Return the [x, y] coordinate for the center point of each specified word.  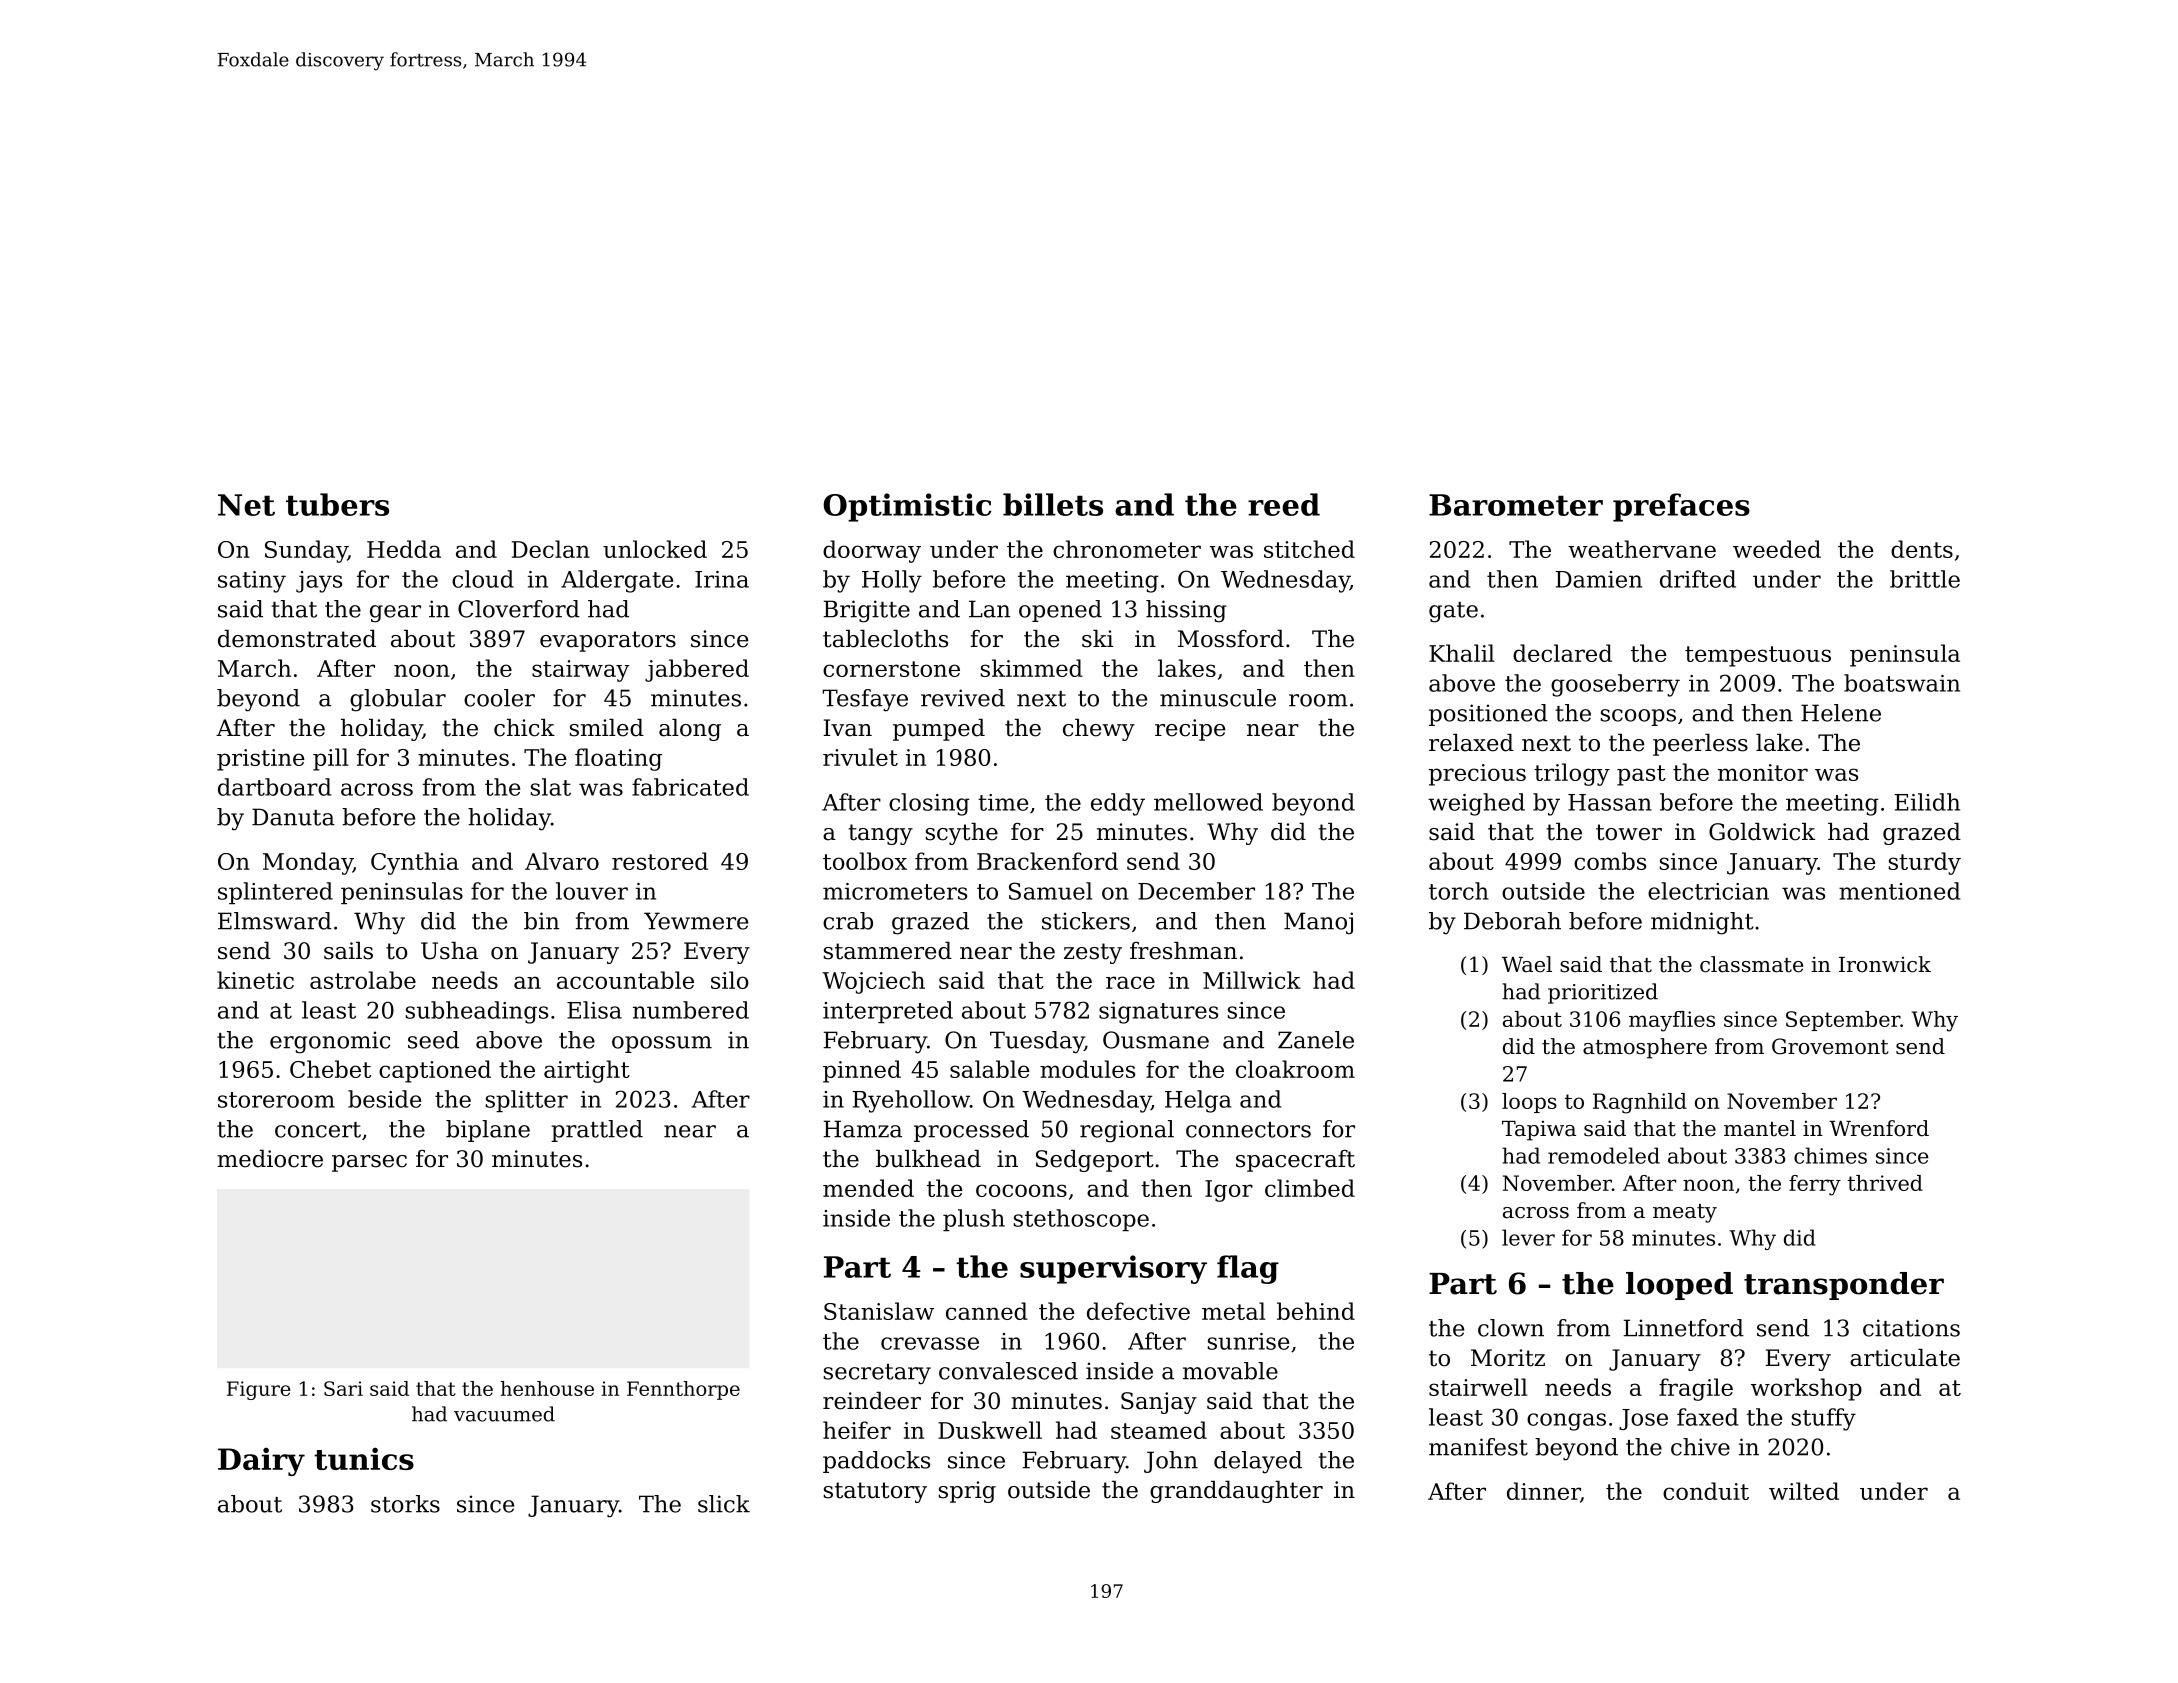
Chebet [330, 1069]
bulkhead [928, 1159]
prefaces [1681, 507]
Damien [1598, 579]
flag [1248, 1269]
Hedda [404, 549]
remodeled [1604, 1155]
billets [1053, 504]
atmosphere [1645, 1048]
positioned [1488, 715]
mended [868, 1188]
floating [618, 759]
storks [405, 1504]
